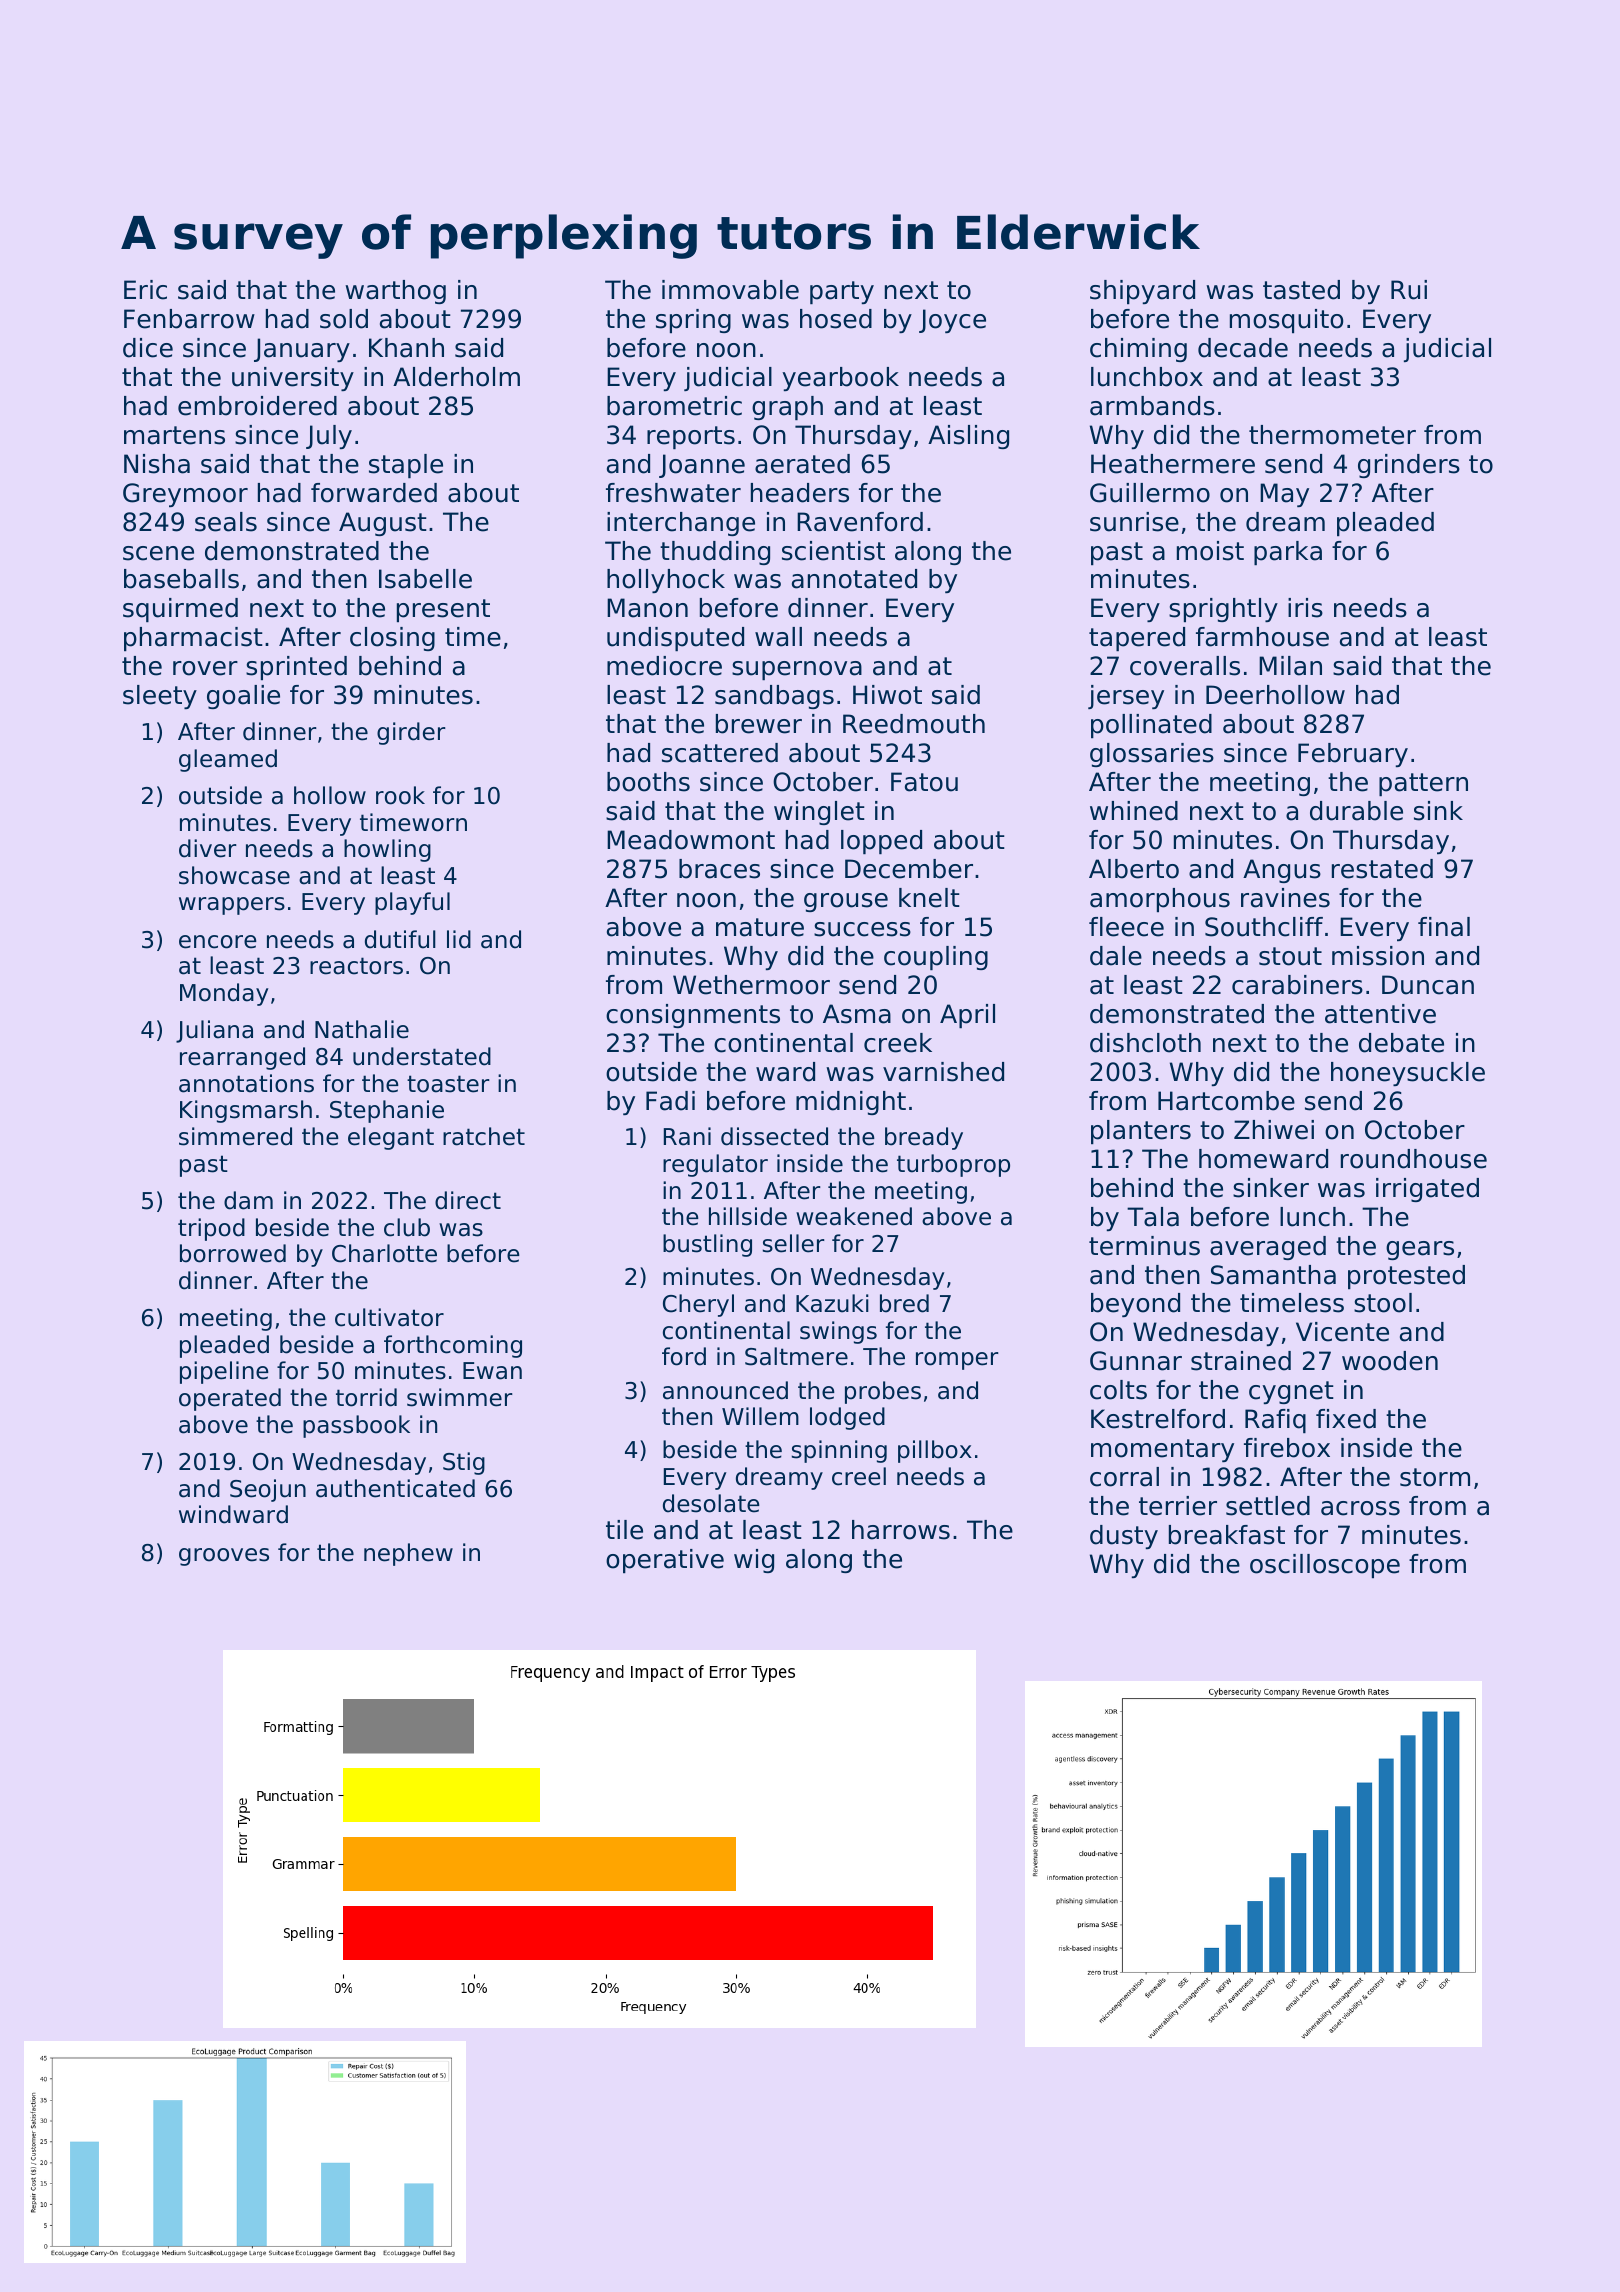 The height and width of the image is (2292, 1620). I want to click on immovable, so click(730, 290).
